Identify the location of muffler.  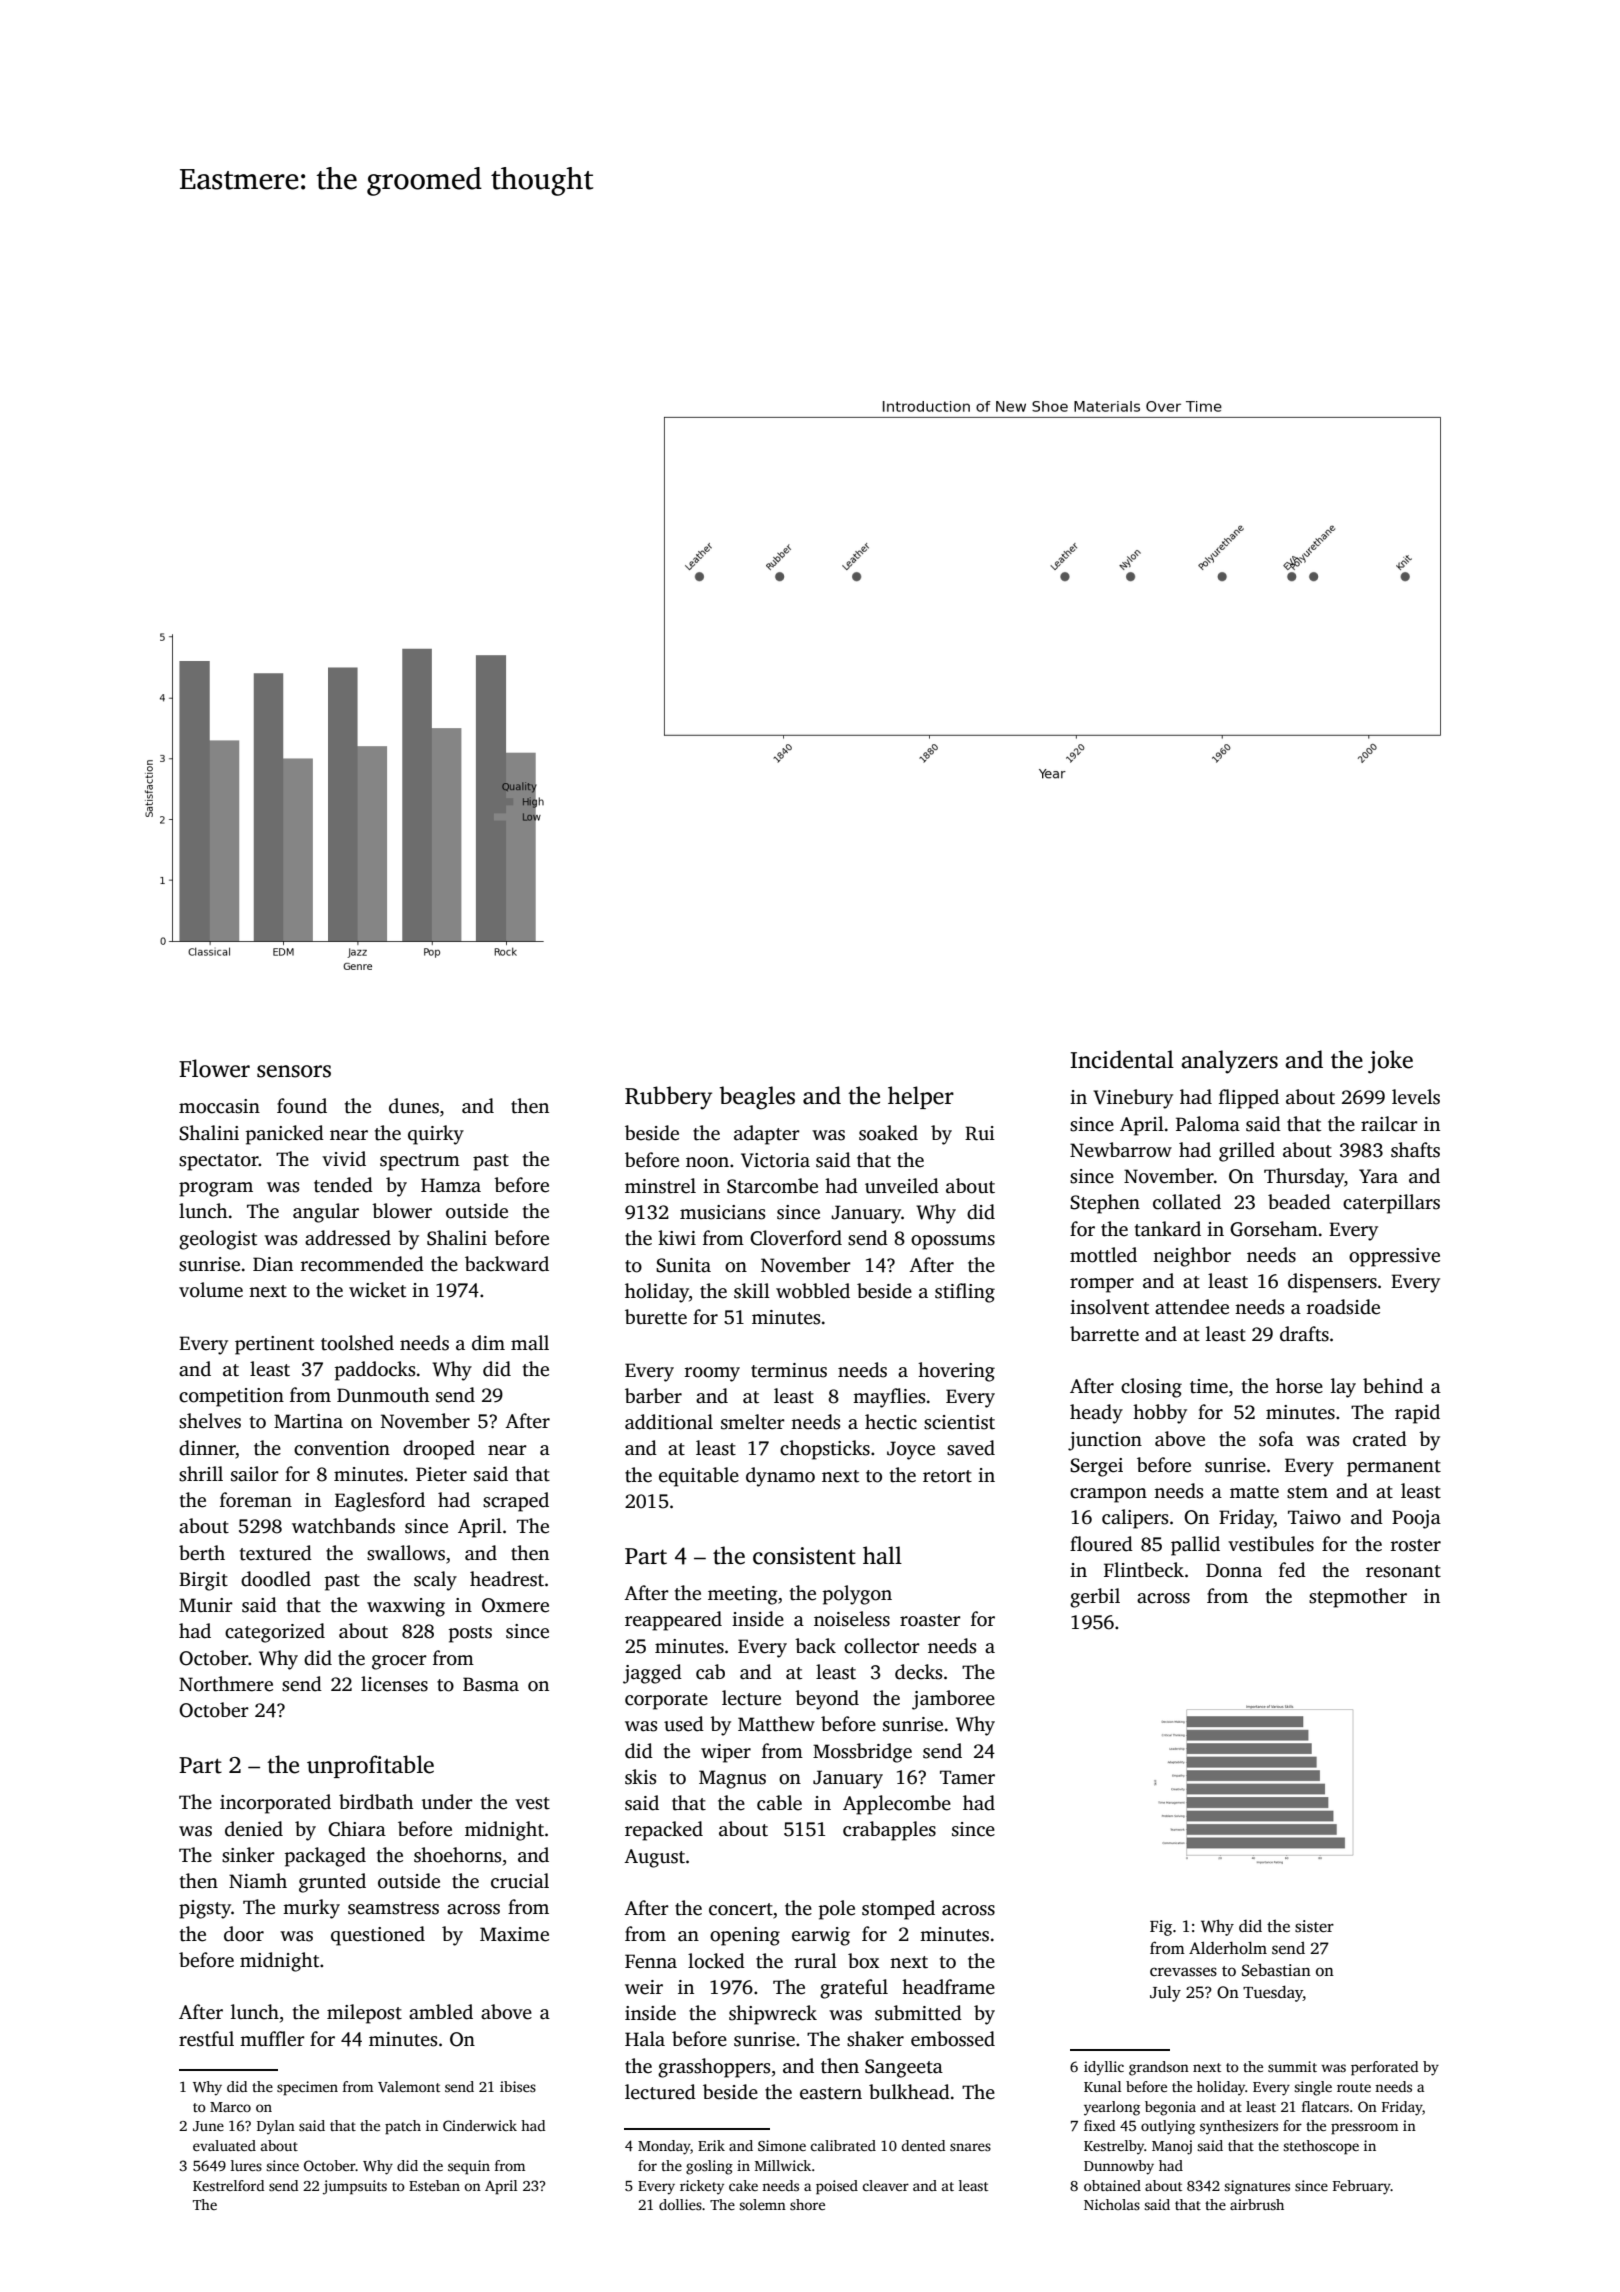
(272, 2039).
